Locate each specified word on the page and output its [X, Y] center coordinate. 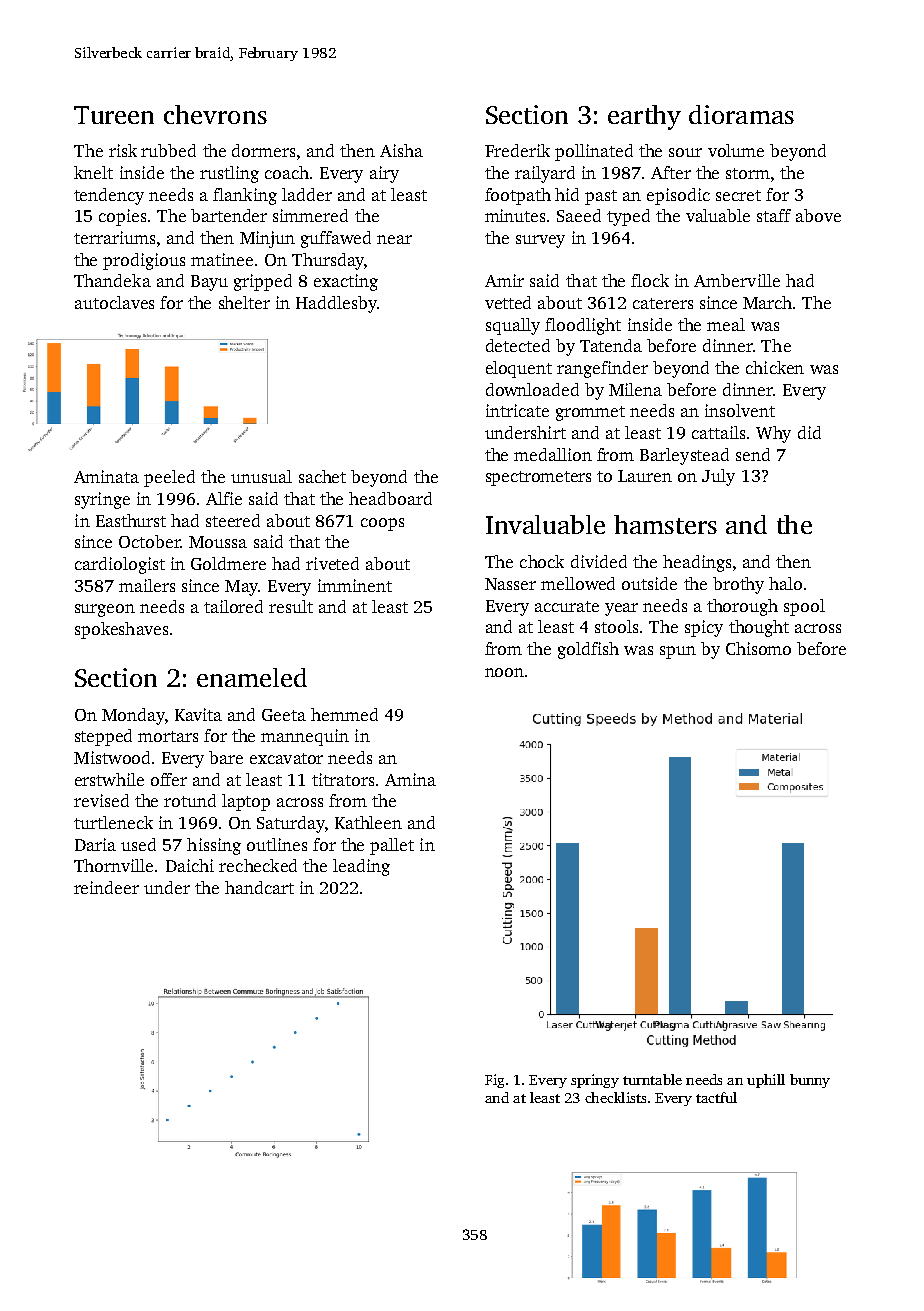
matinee [222, 259]
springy [595, 1081]
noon [504, 672]
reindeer [106, 887]
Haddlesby [336, 304]
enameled [252, 677]
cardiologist [120, 565]
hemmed [344, 714]
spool [804, 607]
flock [650, 280]
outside [649, 583]
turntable [652, 1079]
